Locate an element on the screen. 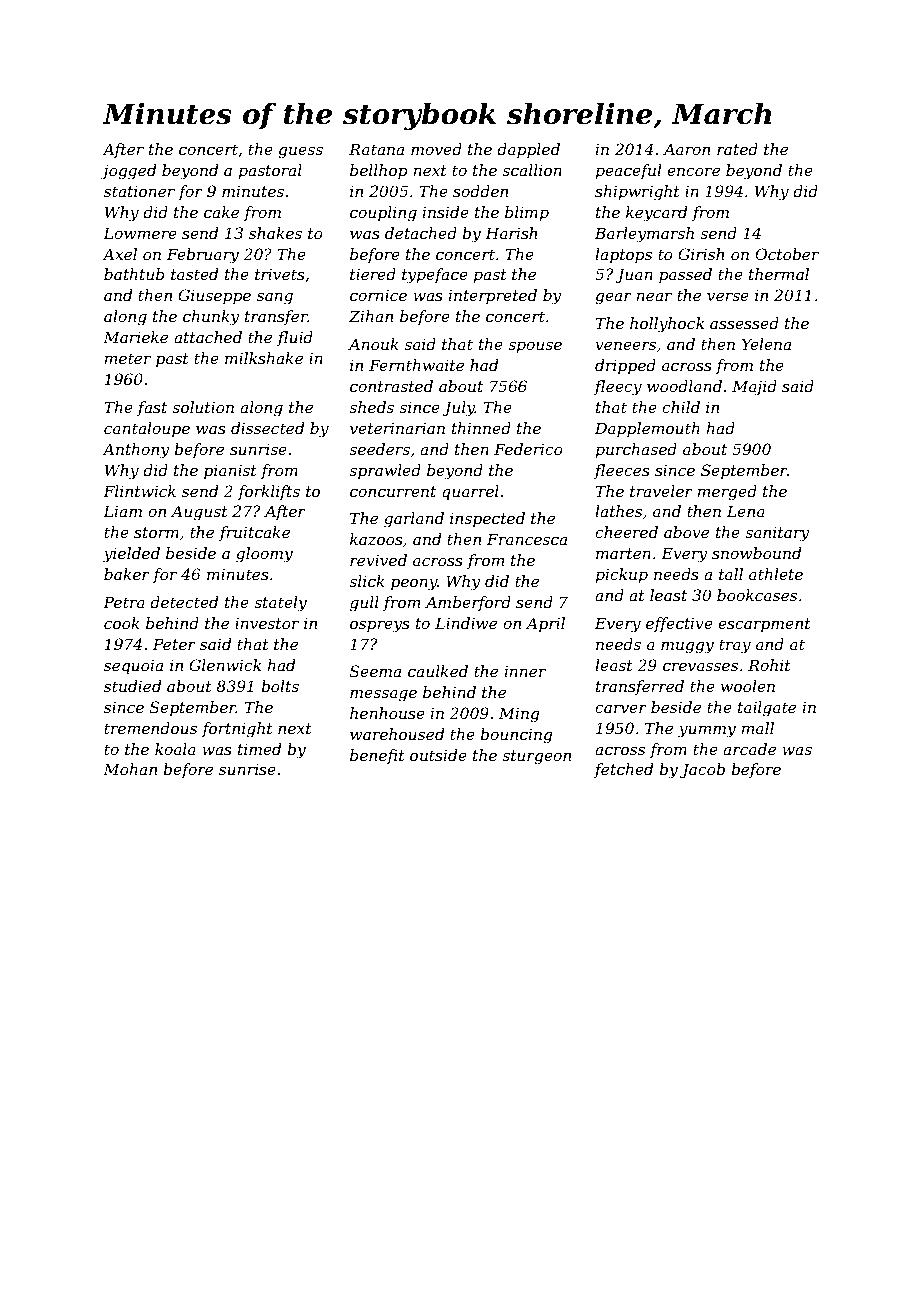  effective is located at coordinates (679, 624).
